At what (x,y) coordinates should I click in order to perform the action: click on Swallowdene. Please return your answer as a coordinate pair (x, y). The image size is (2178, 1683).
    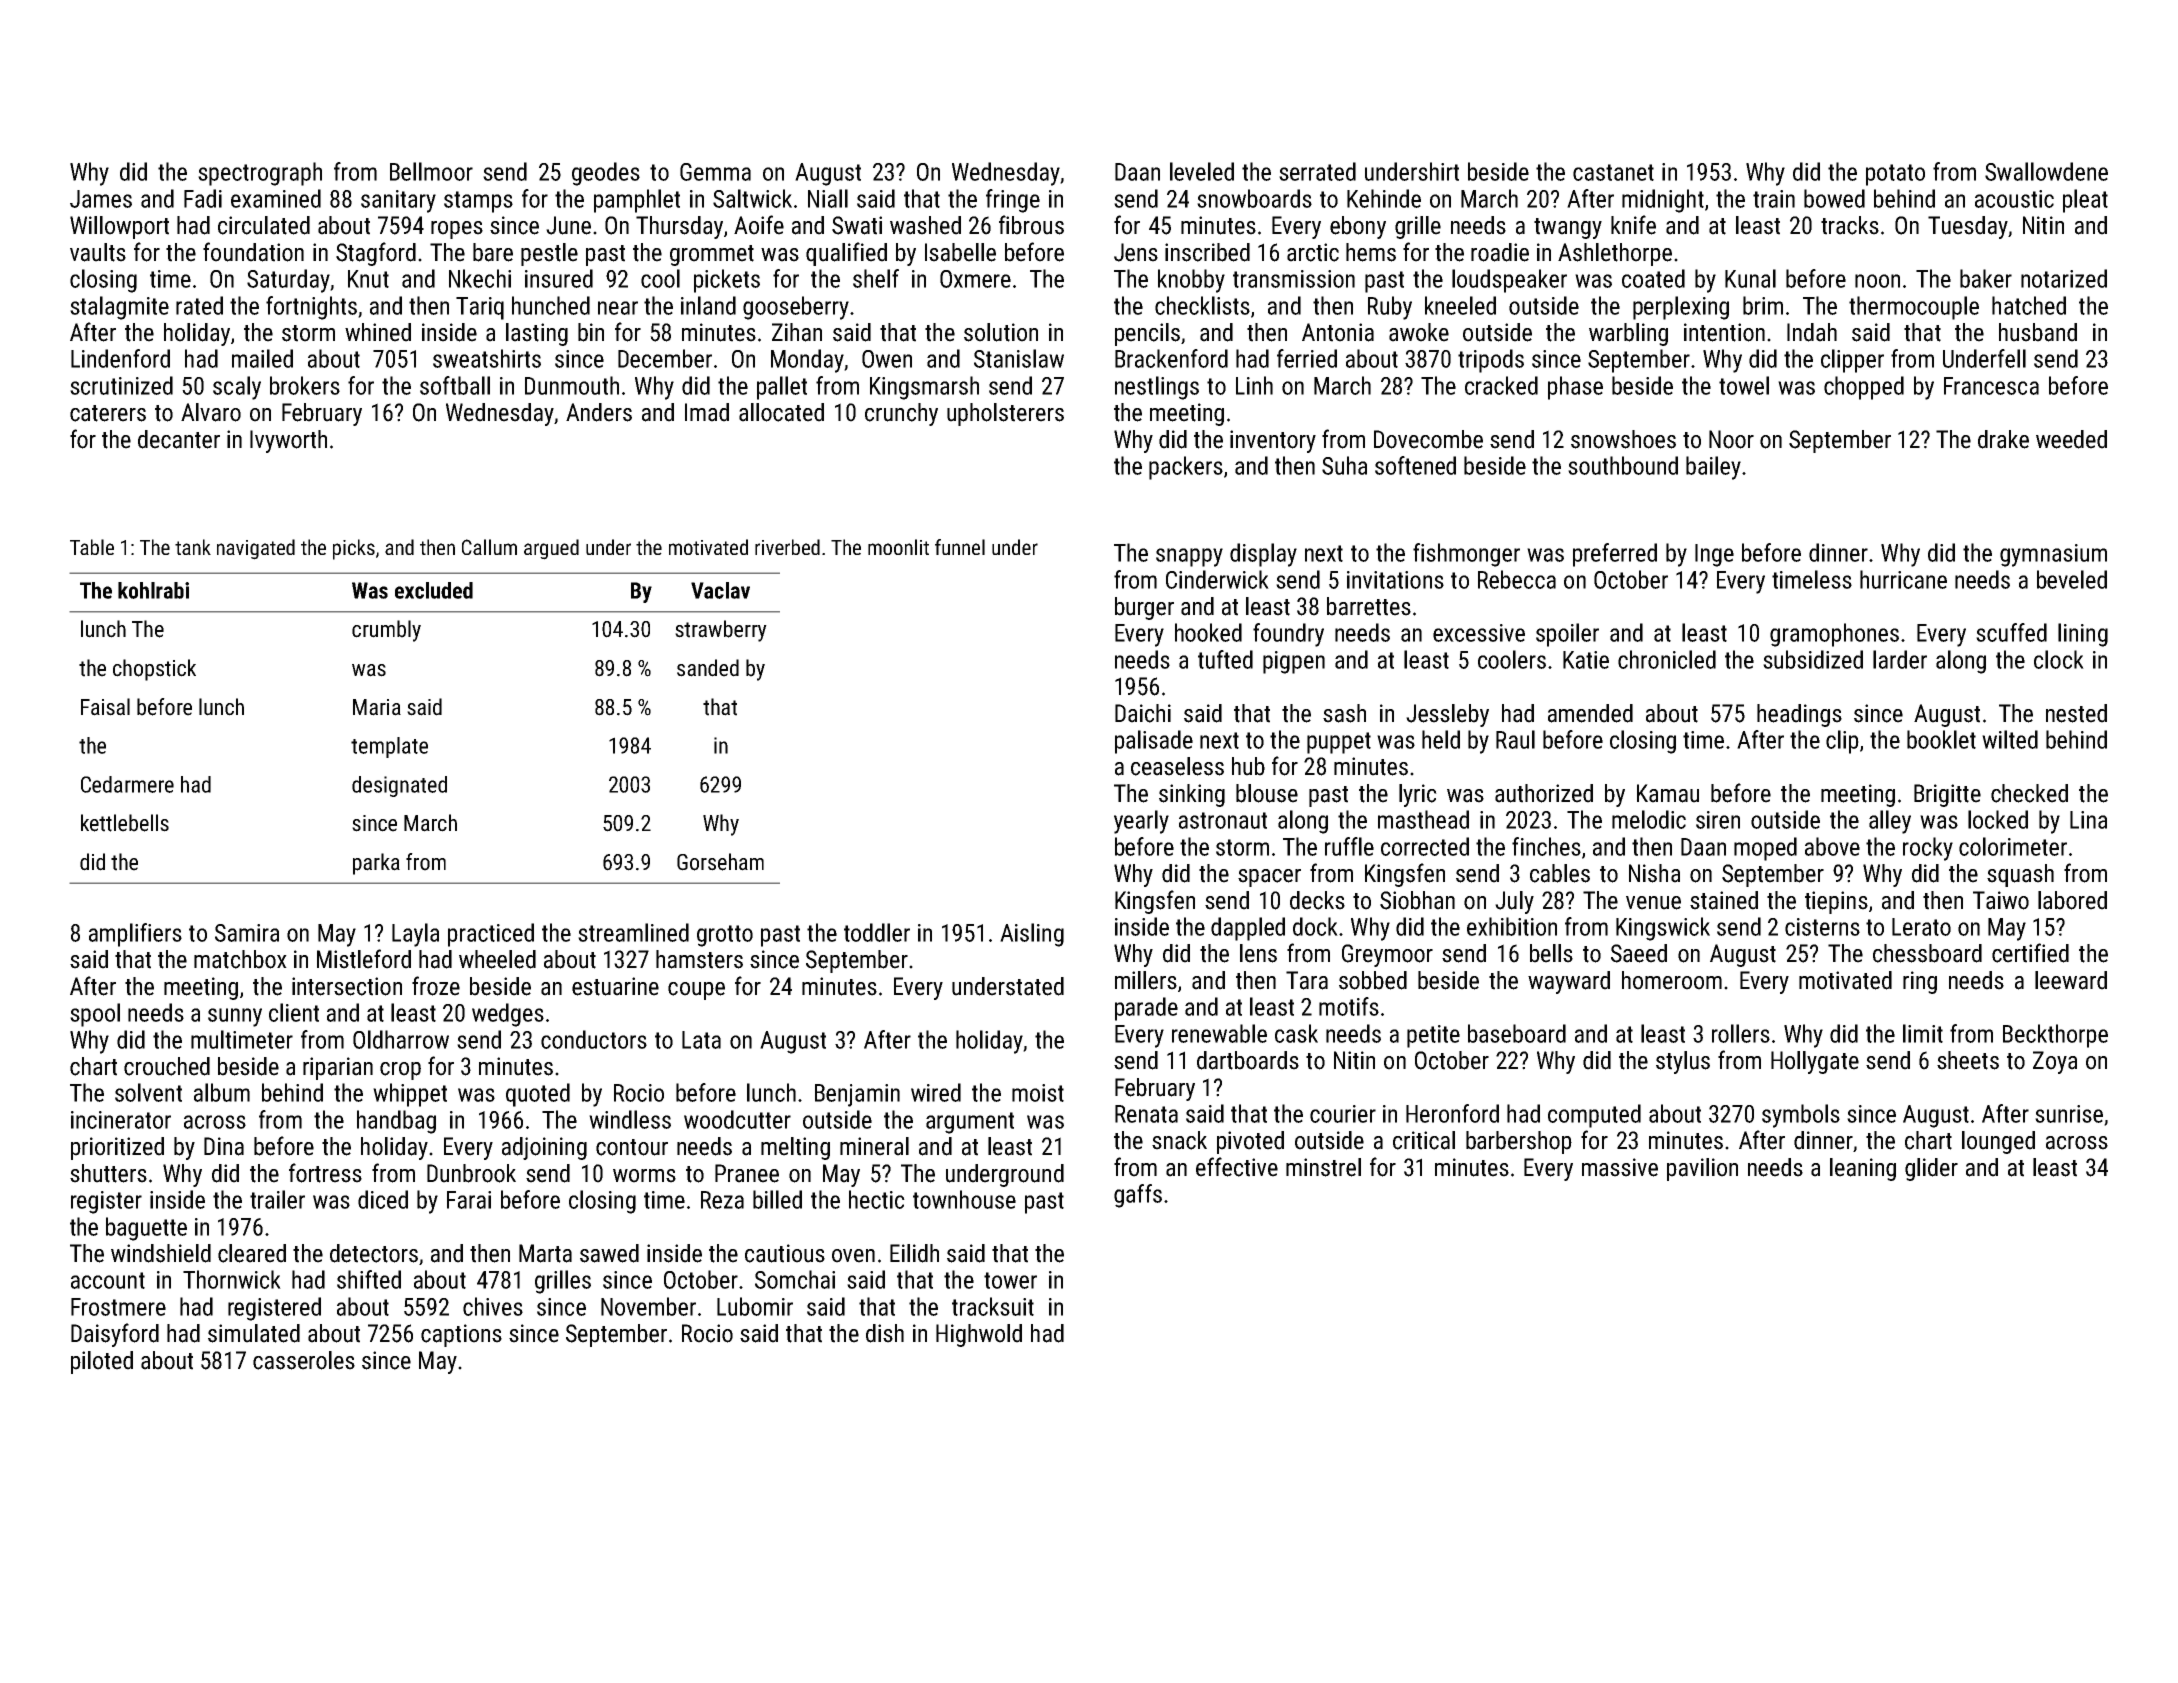
    Looking at the image, I should click on (2046, 171).
